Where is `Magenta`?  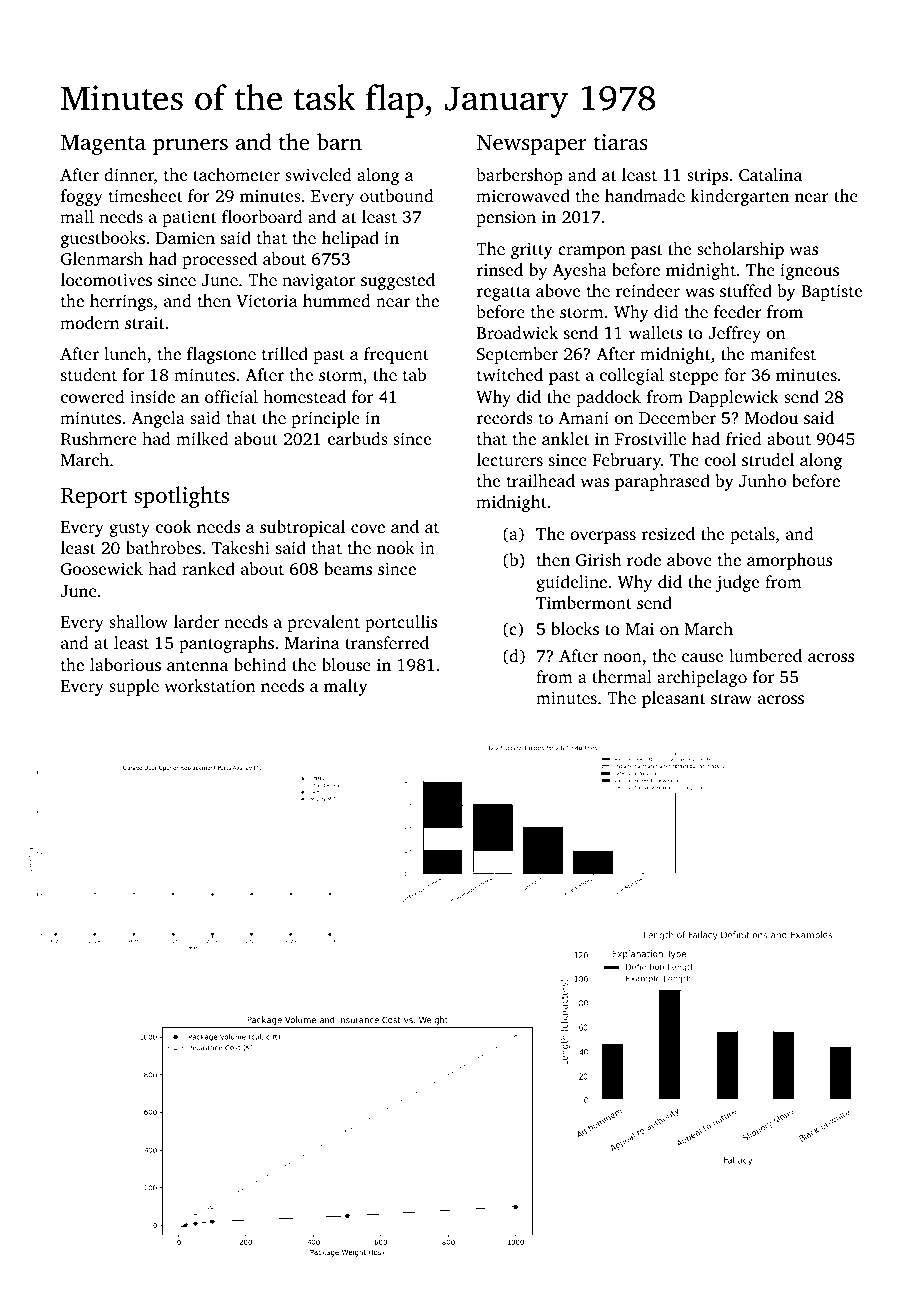
Magenta is located at coordinates (103, 145).
